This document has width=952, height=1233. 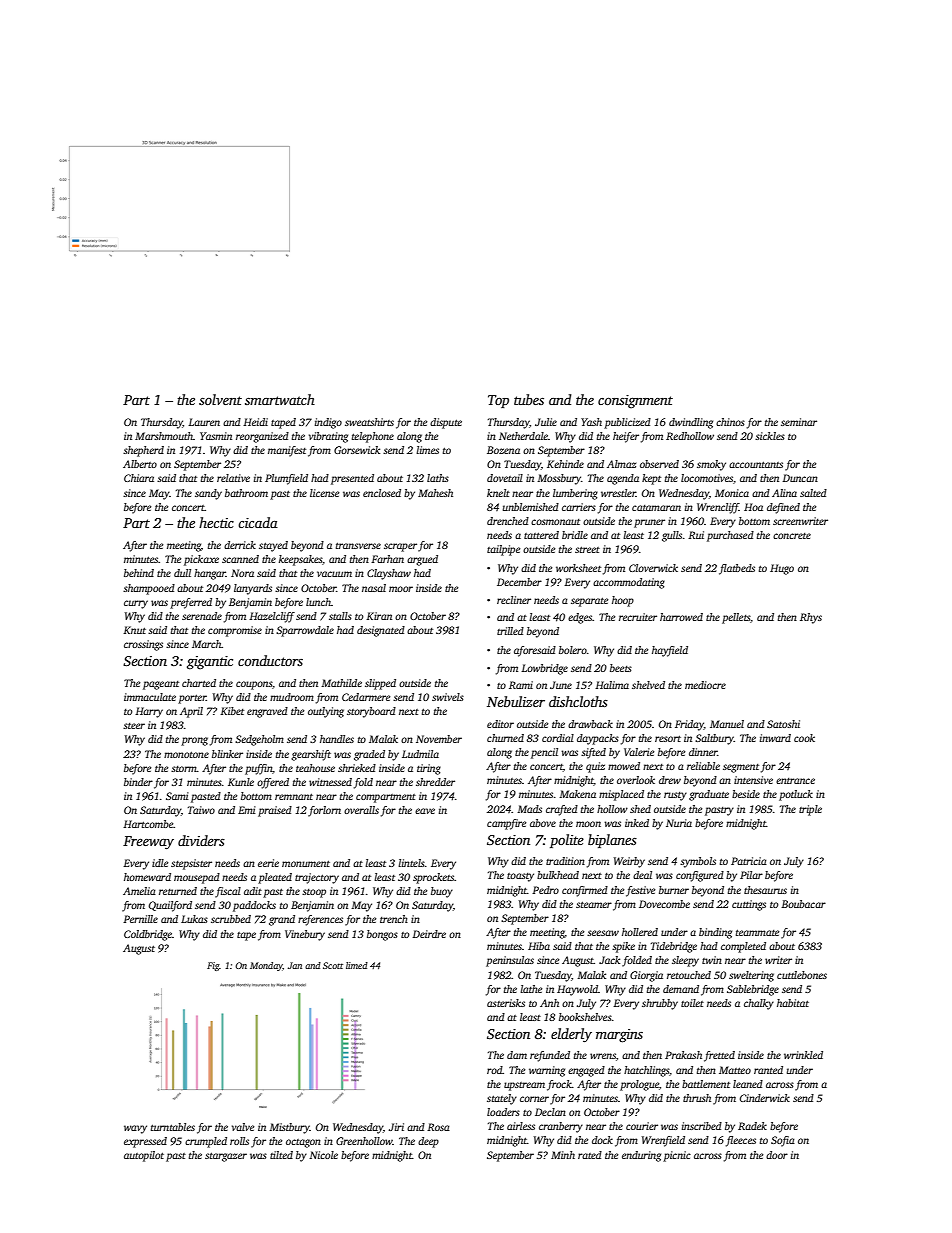 I want to click on manifest, so click(x=287, y=451).
